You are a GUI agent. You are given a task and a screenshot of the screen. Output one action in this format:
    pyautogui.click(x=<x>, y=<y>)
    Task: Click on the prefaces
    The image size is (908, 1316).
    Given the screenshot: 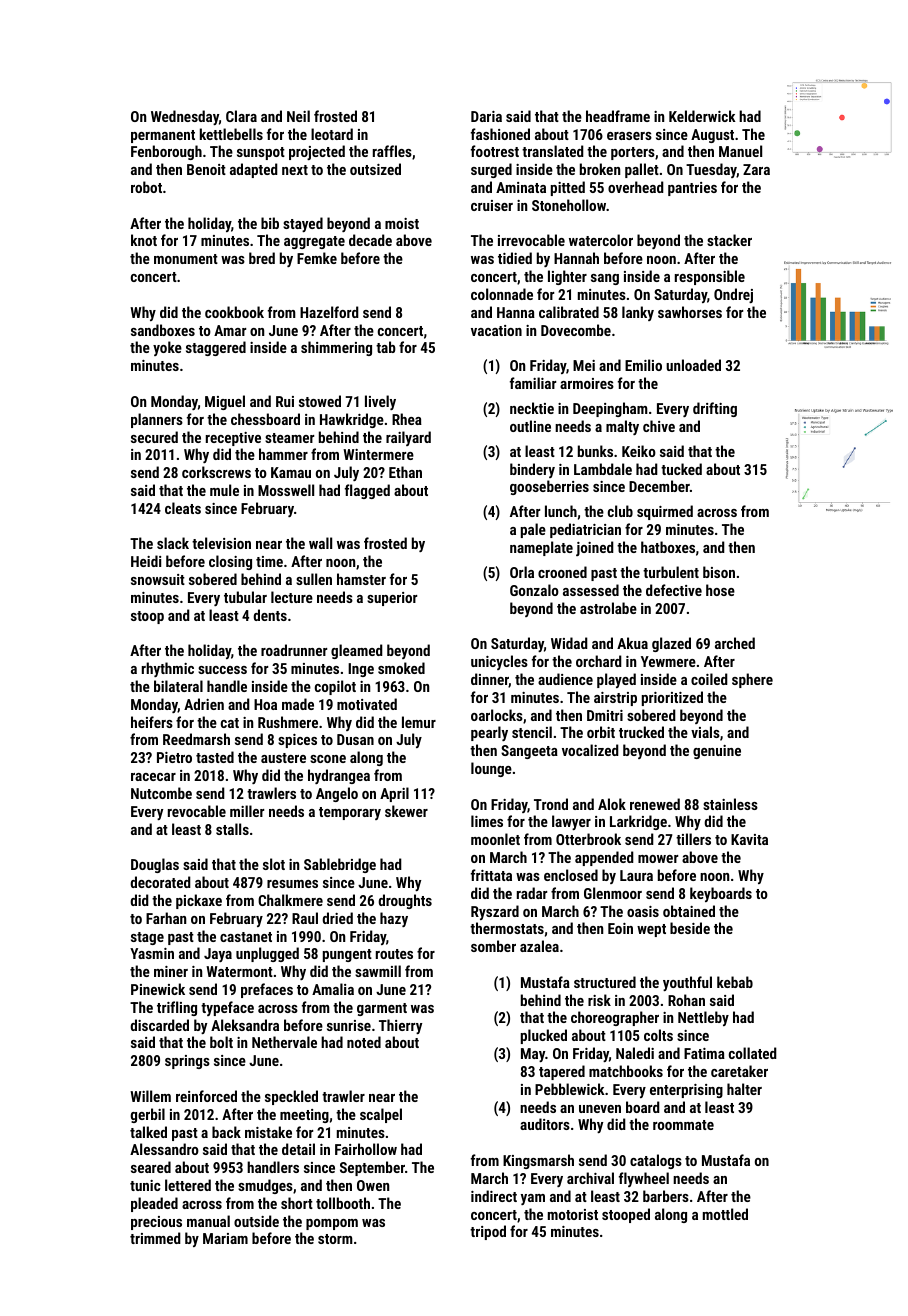 What is the action you would take?
    pyautogui.click(x=267, y=990)
